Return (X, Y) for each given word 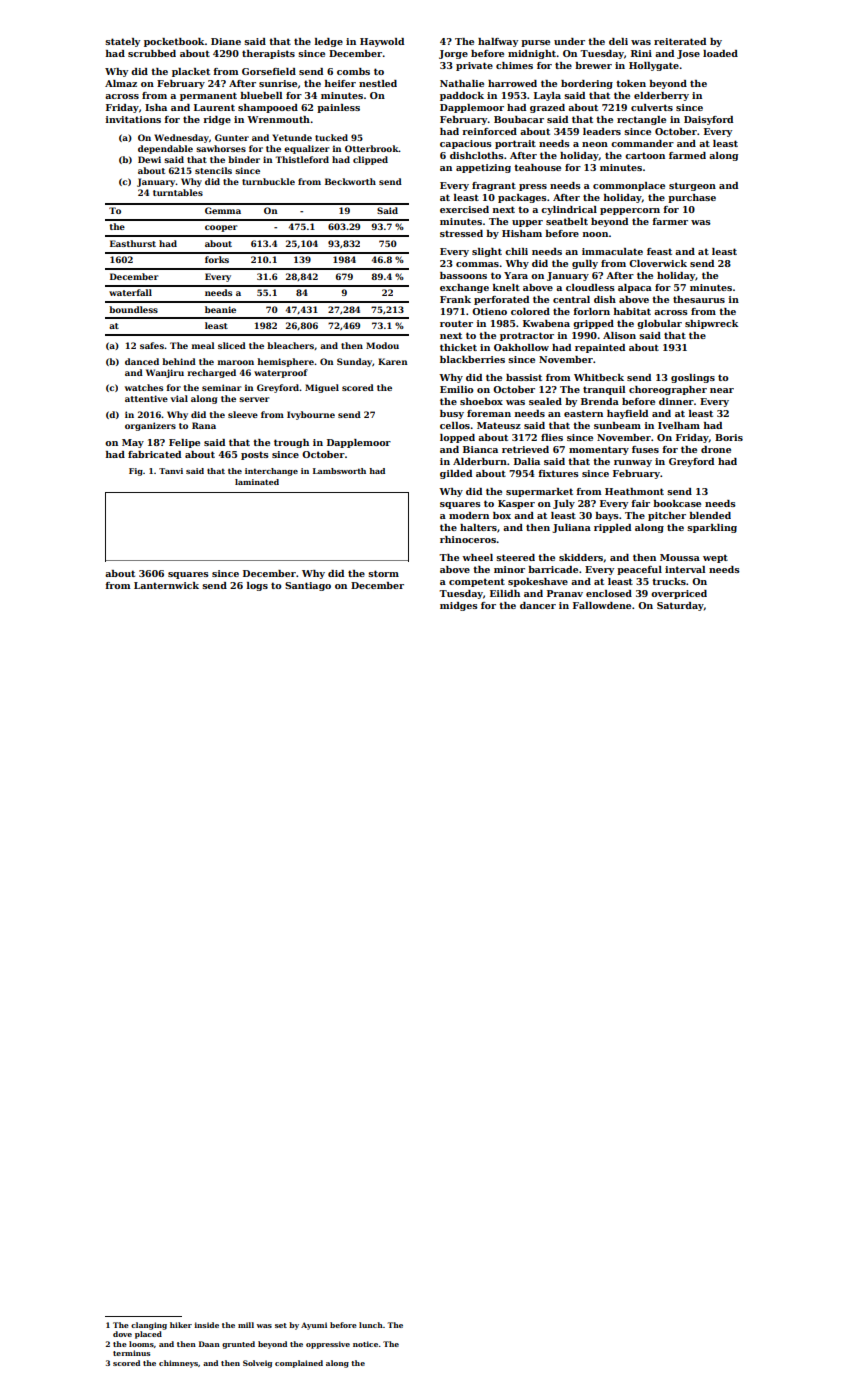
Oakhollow (521, 347)
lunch (371, 1325)
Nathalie (462, 83)
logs (257, 586)
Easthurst (133, 243)
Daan (209, 1344)
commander (642, 143)
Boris (729, 437)
